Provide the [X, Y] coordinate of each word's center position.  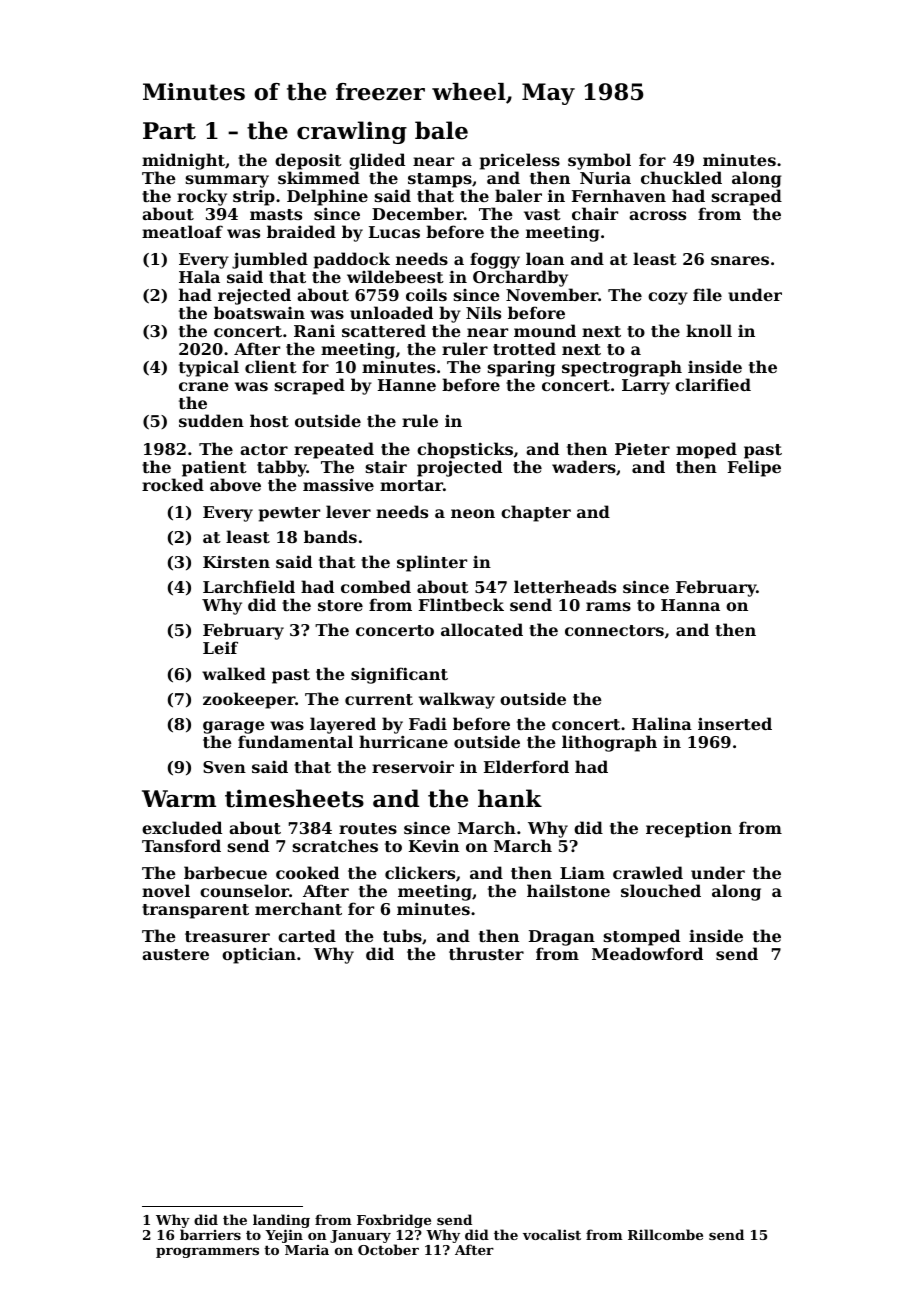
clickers [420, 872]
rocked [173, 484]
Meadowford [647, 953]
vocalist [552, 1234]
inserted [735, 723]
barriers [210, 1235]
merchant [298, 908]
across [657, 215]
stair [386, 467]
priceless [520, 161]
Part [169, 131]
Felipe [754, 468]
